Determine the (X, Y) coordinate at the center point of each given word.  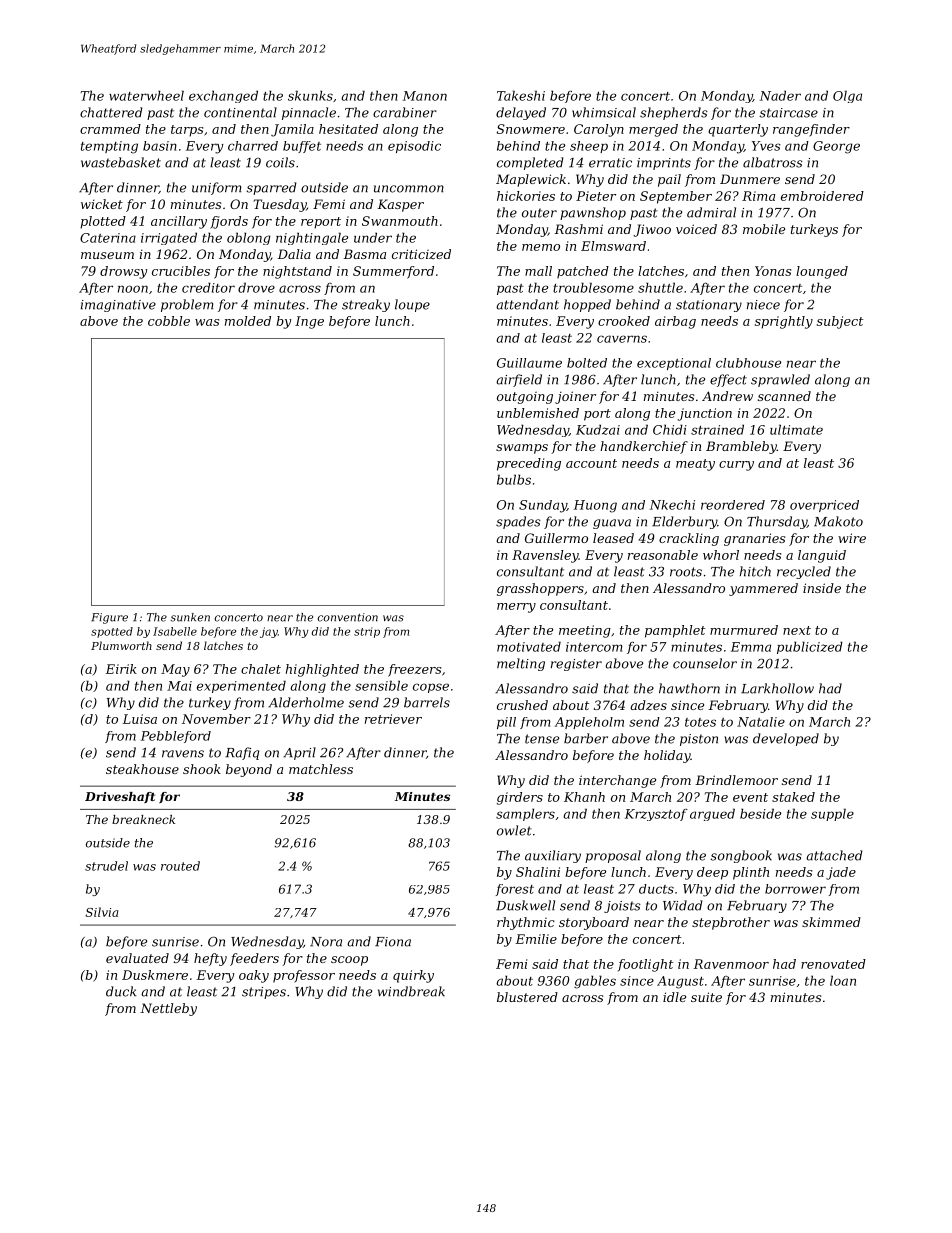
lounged (822, 272)
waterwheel (146, 95)
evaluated (137, 958)
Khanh (584, 797)
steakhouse (142, 769)
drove (256, 287)
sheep (589, 147)
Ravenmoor (731, 964)
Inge (309, 322)
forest (515, 890)
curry (736, 466)
